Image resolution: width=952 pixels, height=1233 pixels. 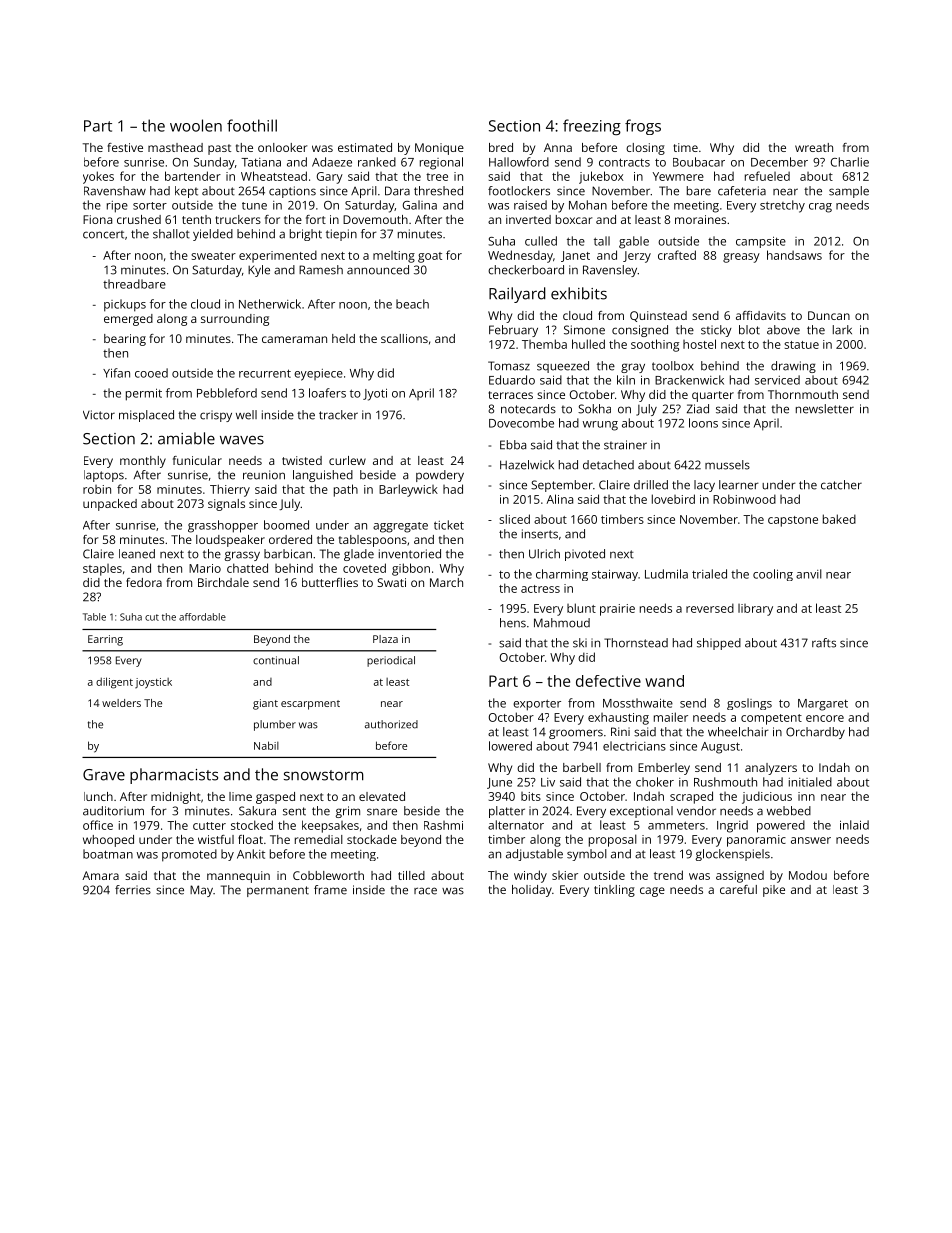 What do you see at coordinates (375, 219) in the screenshot?
I see `Dovemouth` at bounding box center [375, 219].
